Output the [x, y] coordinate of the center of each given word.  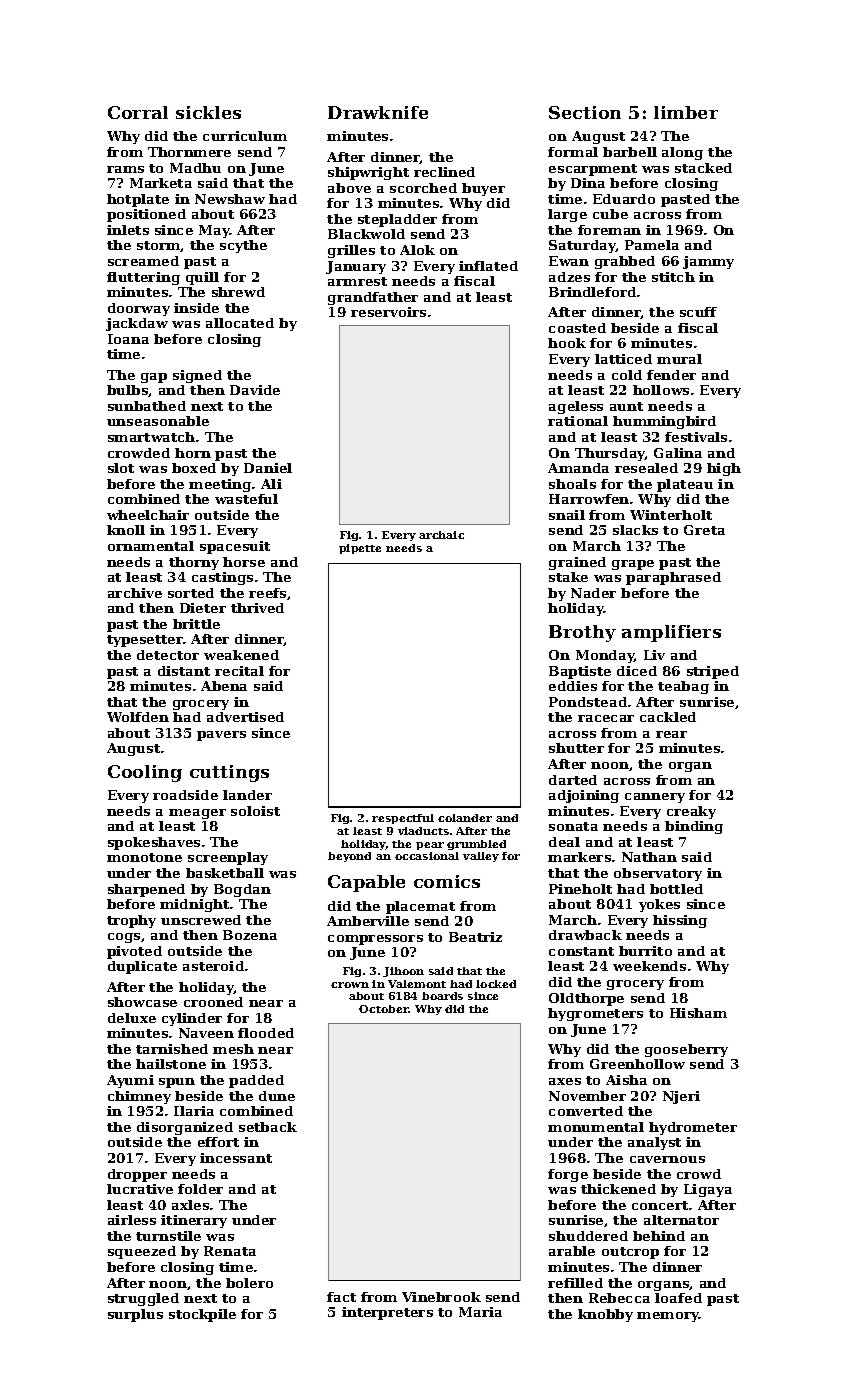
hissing [680, 921]
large [567, 215]
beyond [349, 857]
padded [256, 1081]
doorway [139, 309]
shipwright [368, 173]
